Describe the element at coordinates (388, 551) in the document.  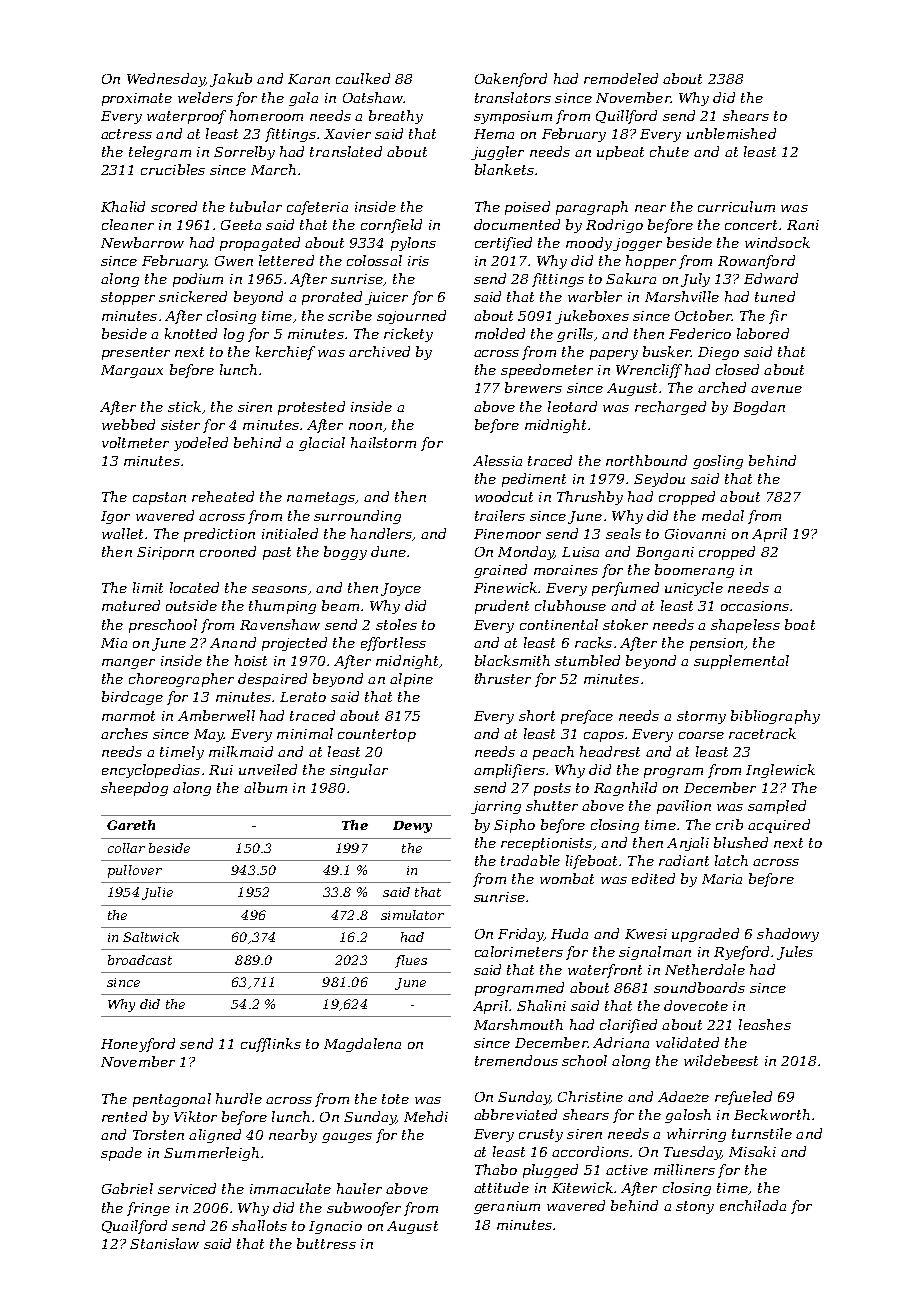
I see `dune` at that location.
